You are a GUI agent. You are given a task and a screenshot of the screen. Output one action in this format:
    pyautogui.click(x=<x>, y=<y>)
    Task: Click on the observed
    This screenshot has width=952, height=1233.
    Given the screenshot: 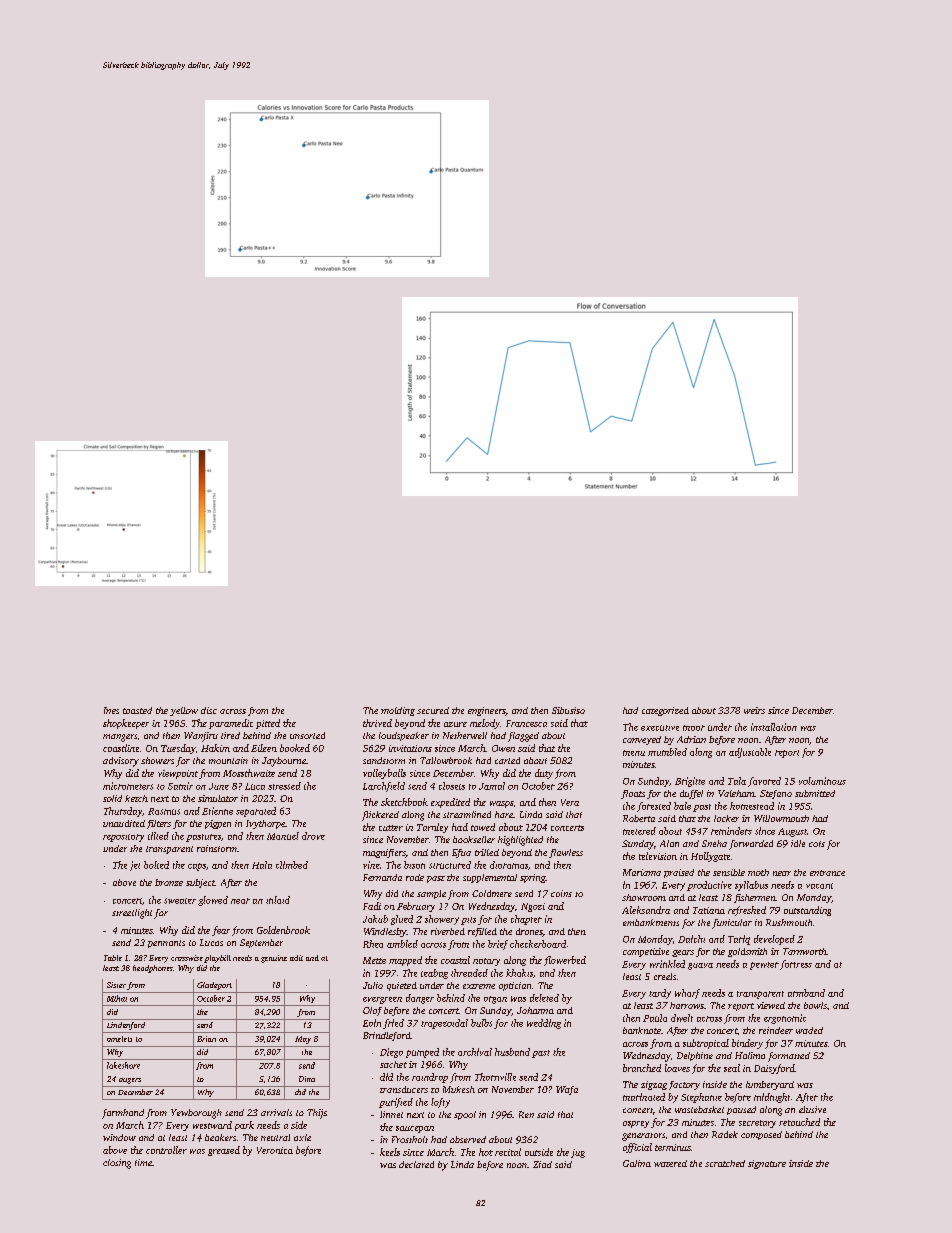 What is the action you would take?
    pyautogui.click(x=468, y=1139)
